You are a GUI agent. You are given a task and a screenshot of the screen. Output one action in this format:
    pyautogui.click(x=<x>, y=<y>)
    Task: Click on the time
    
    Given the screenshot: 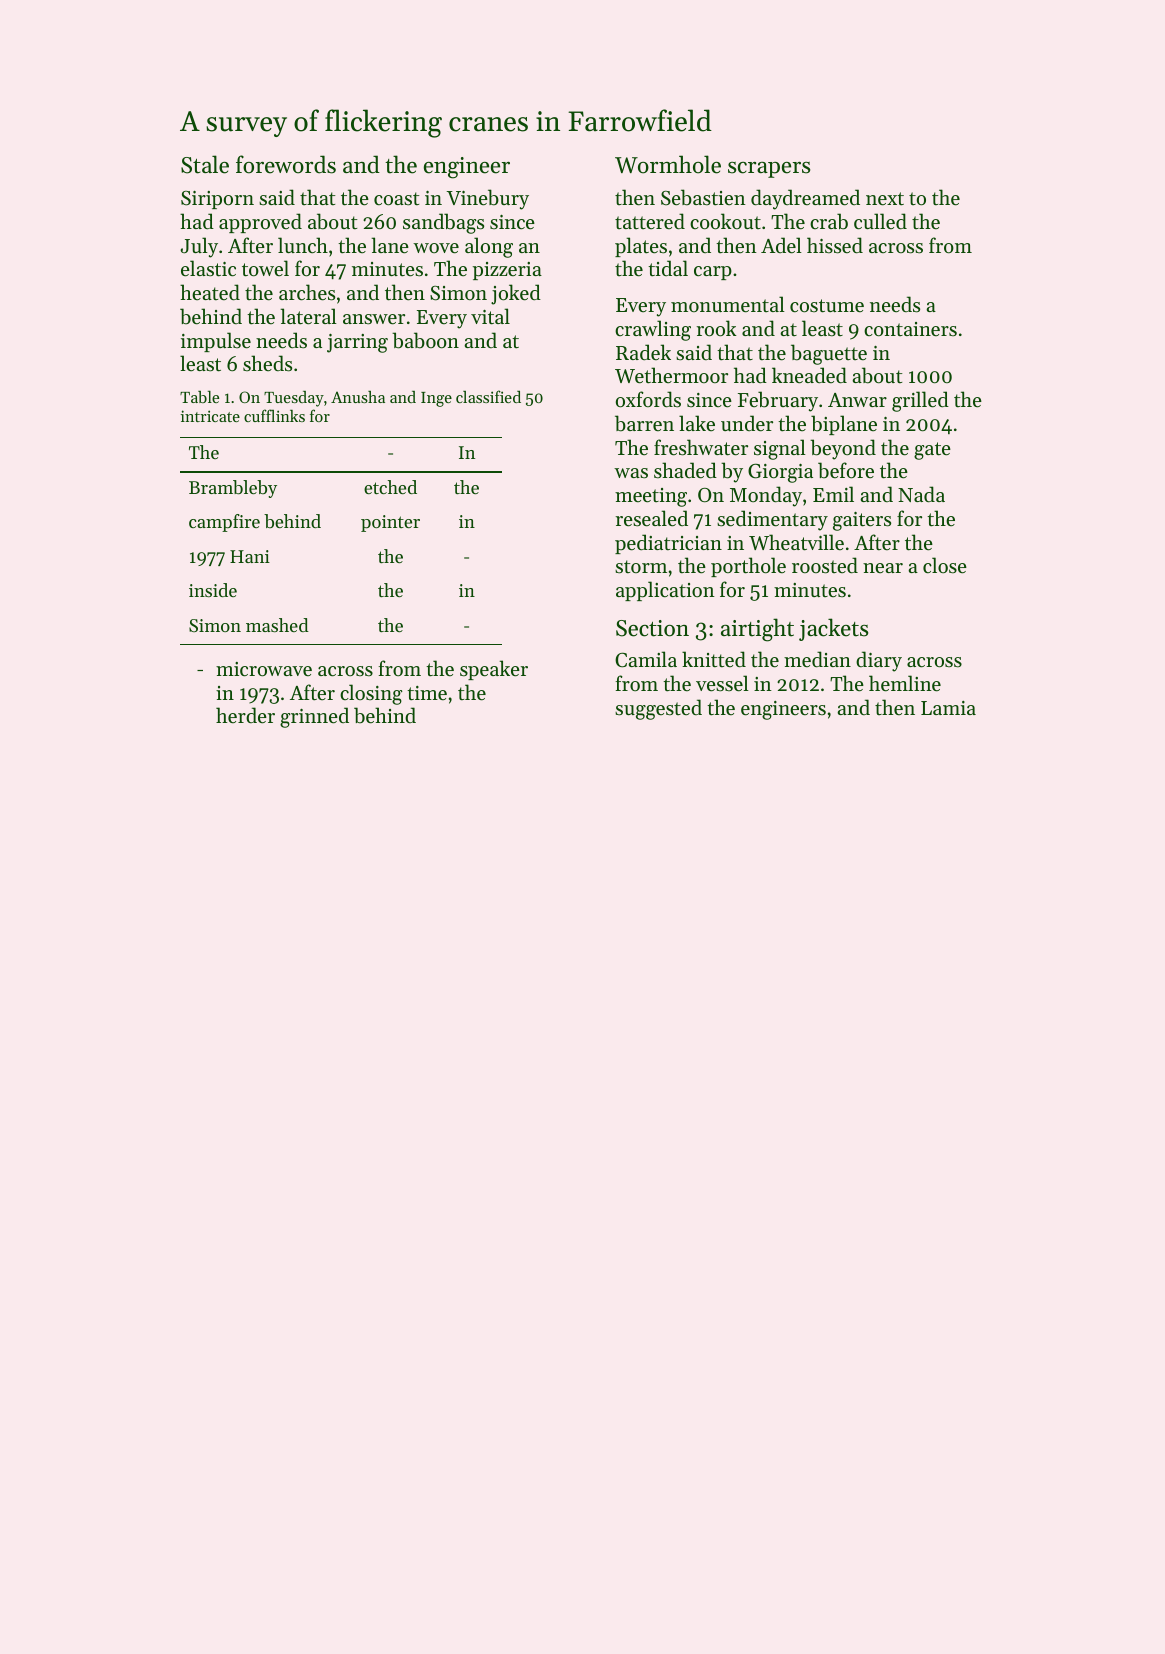 What is the action you would take?
    pyautogui.click(x=427, y=693)
